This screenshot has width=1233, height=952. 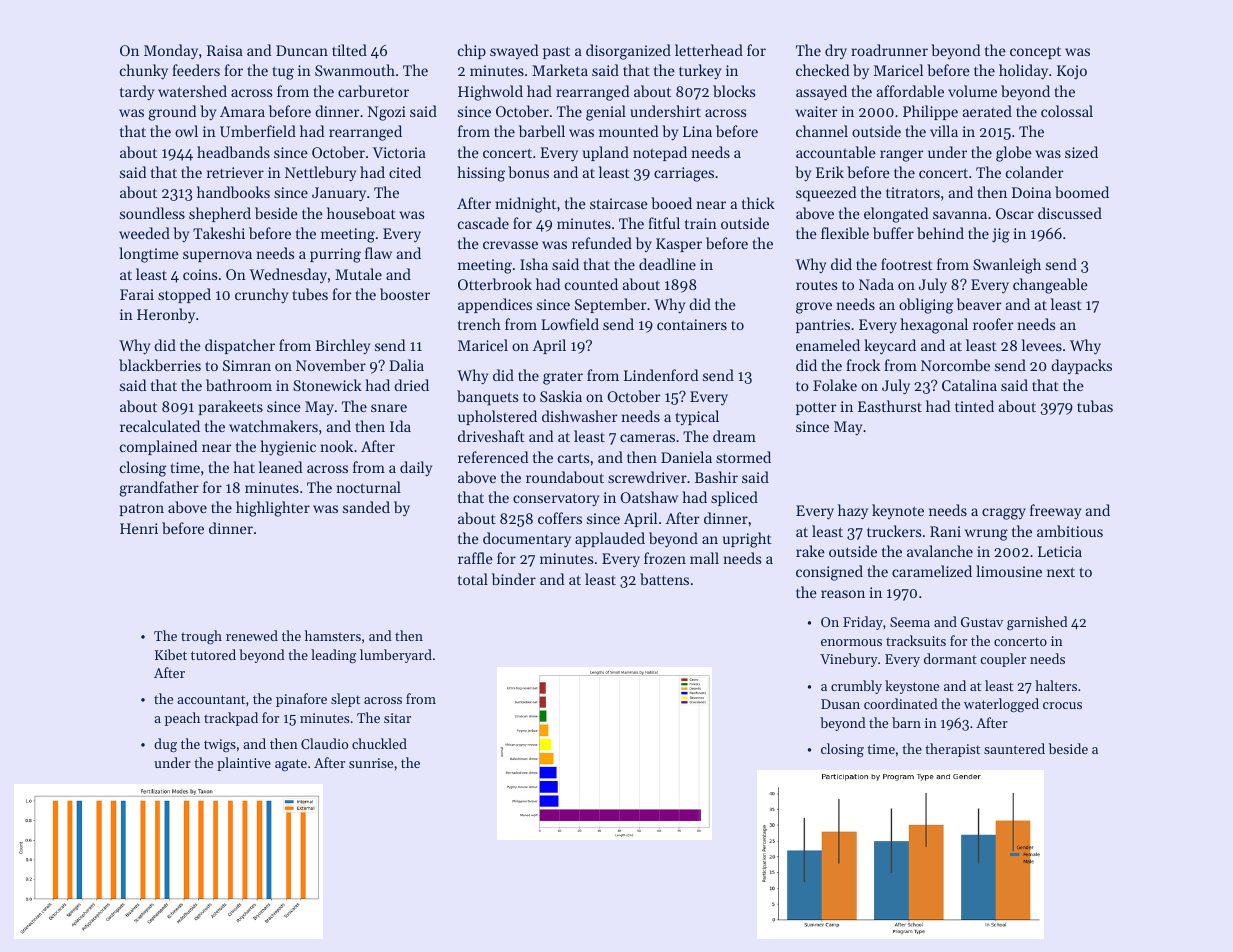 What do you see at coordinates (514, 579) in the screenshot?
I see `binder` at bounding box center [514, 579].
